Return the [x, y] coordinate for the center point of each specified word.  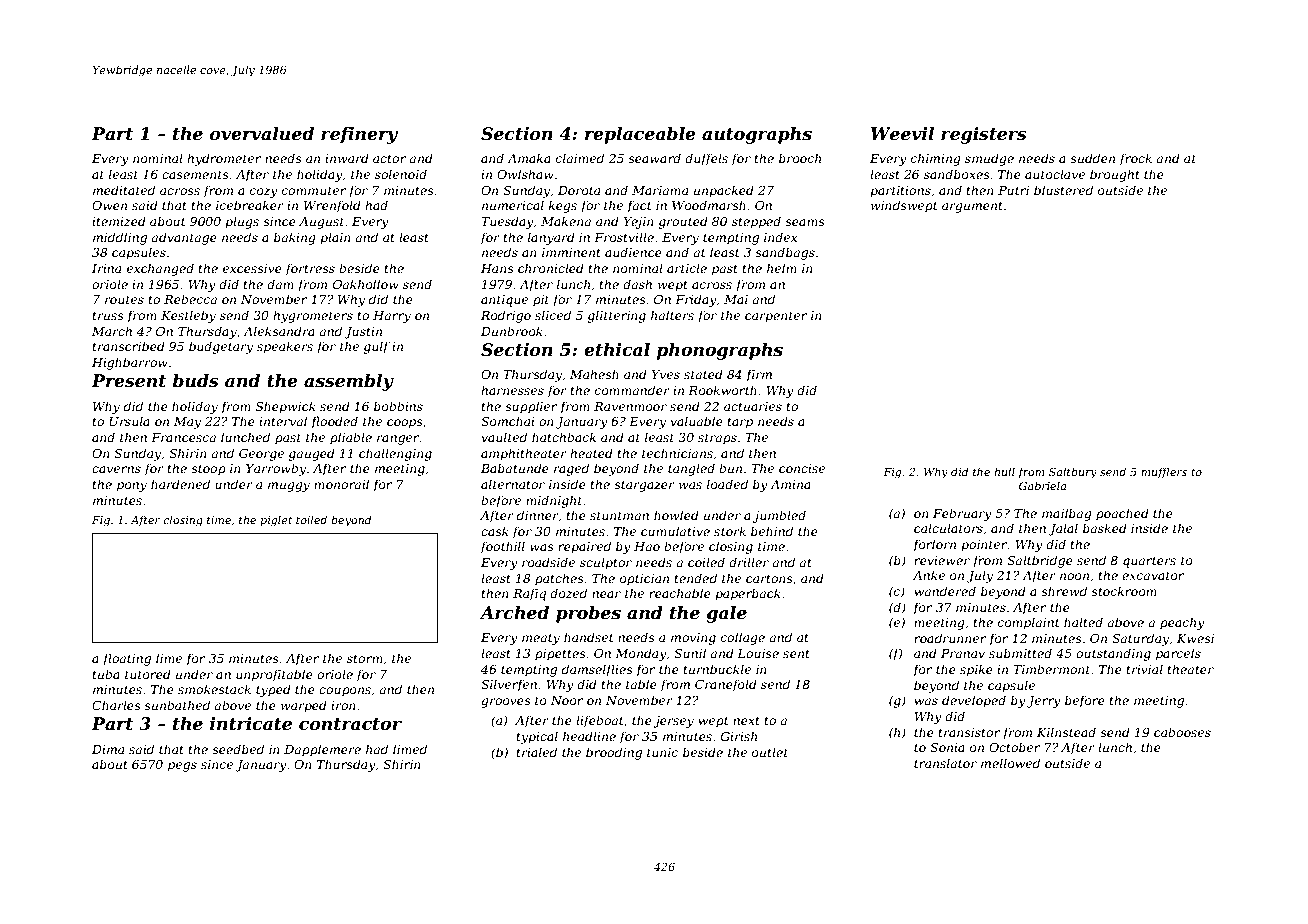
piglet [276, 521]
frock [1135, 159]
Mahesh [594, 374]
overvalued [262, 134]
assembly [349, 382]
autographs [757, 135]
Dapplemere [322, 750]
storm [365, 658]
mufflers [1164, 472]
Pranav [963, 653]
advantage [184, 238]
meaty [541, 639]
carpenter [776, 317]
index [780, 237]
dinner [538, 516]
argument [972, 207]
